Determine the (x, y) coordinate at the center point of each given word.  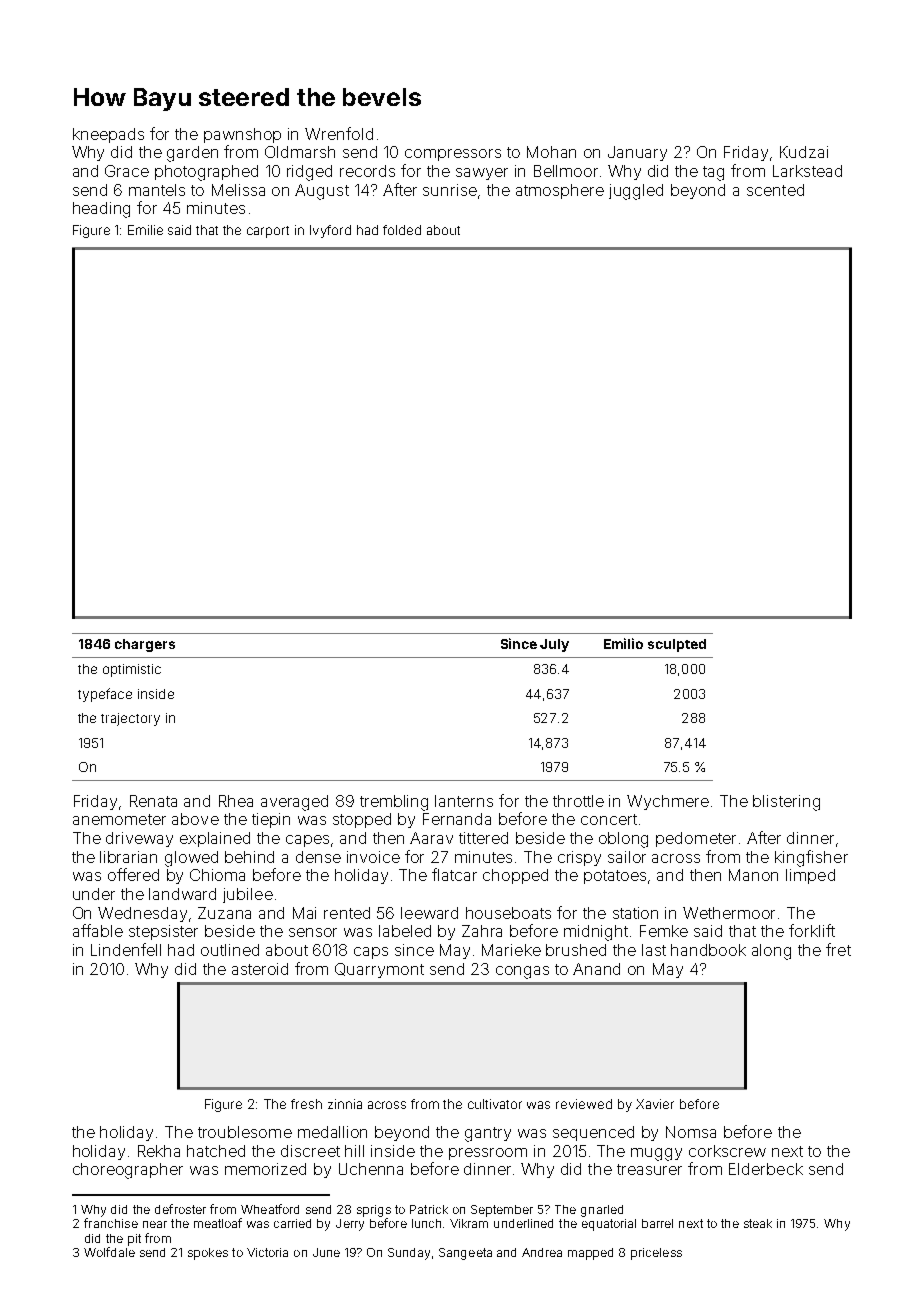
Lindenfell (126, 949)
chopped (515, 876)
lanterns (464, 801)
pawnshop (242, 135)
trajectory (130, 719)
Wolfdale (109, 1252)
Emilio (623, 643)
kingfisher (811, 858)
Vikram (469, 1223)
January (637, 153)
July (554, 645)
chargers (145, 645)
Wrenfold (339, 133)
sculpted (677, 645)
